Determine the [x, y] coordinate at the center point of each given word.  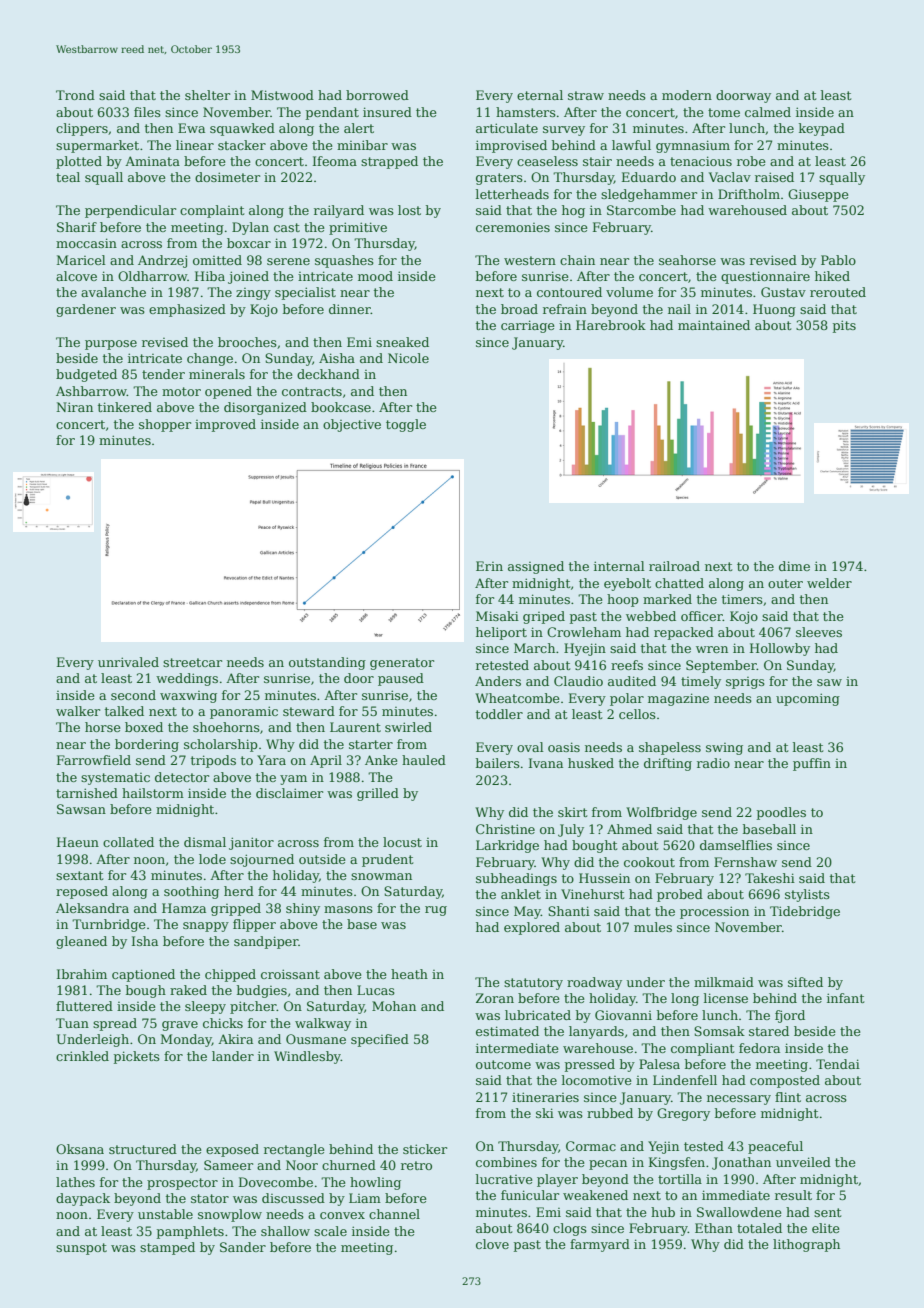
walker [78, 711]
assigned [536, 567]
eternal [540, 95]
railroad [674, 566]
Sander [243, 1247]
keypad [822, 129]
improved [225, 425]
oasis [564, 747]
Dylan [250, 228]
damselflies [736, 845]
